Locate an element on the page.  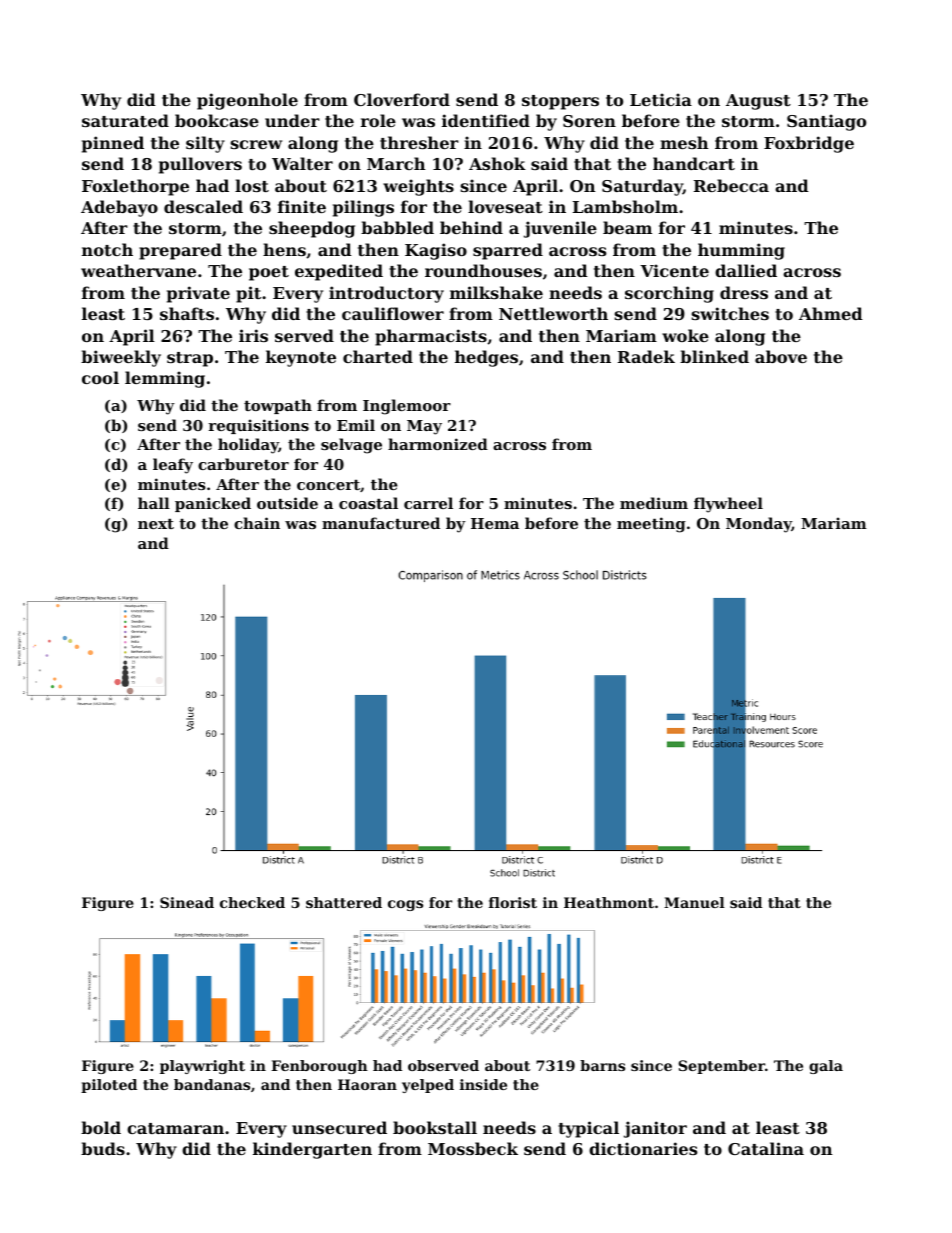
gala is located at coordinates (826, 1067).
